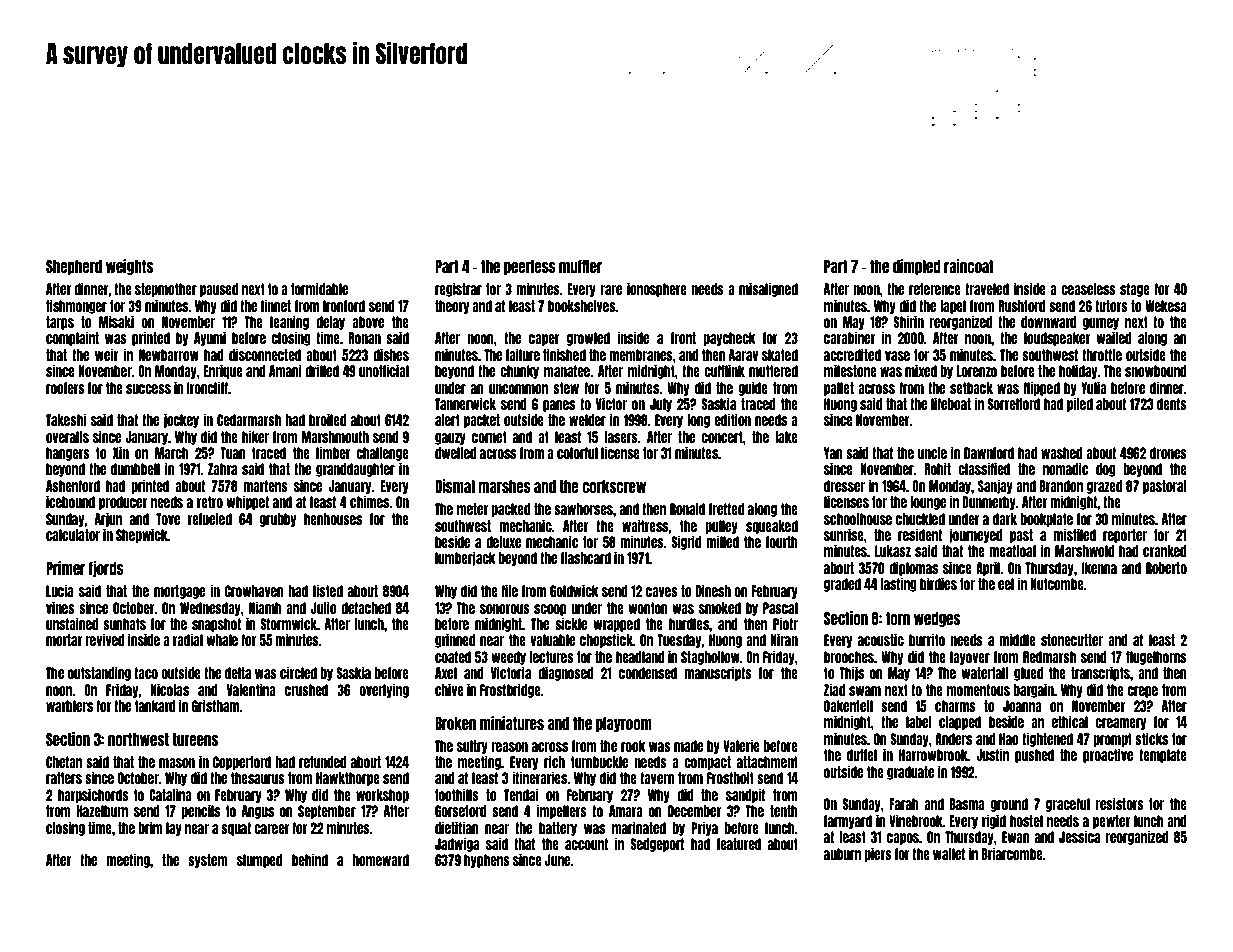 This screenshot has width=1233, height=952. Describe the element at coordinates (580, 266) in the screenshot. I see `muffler` at that location.
